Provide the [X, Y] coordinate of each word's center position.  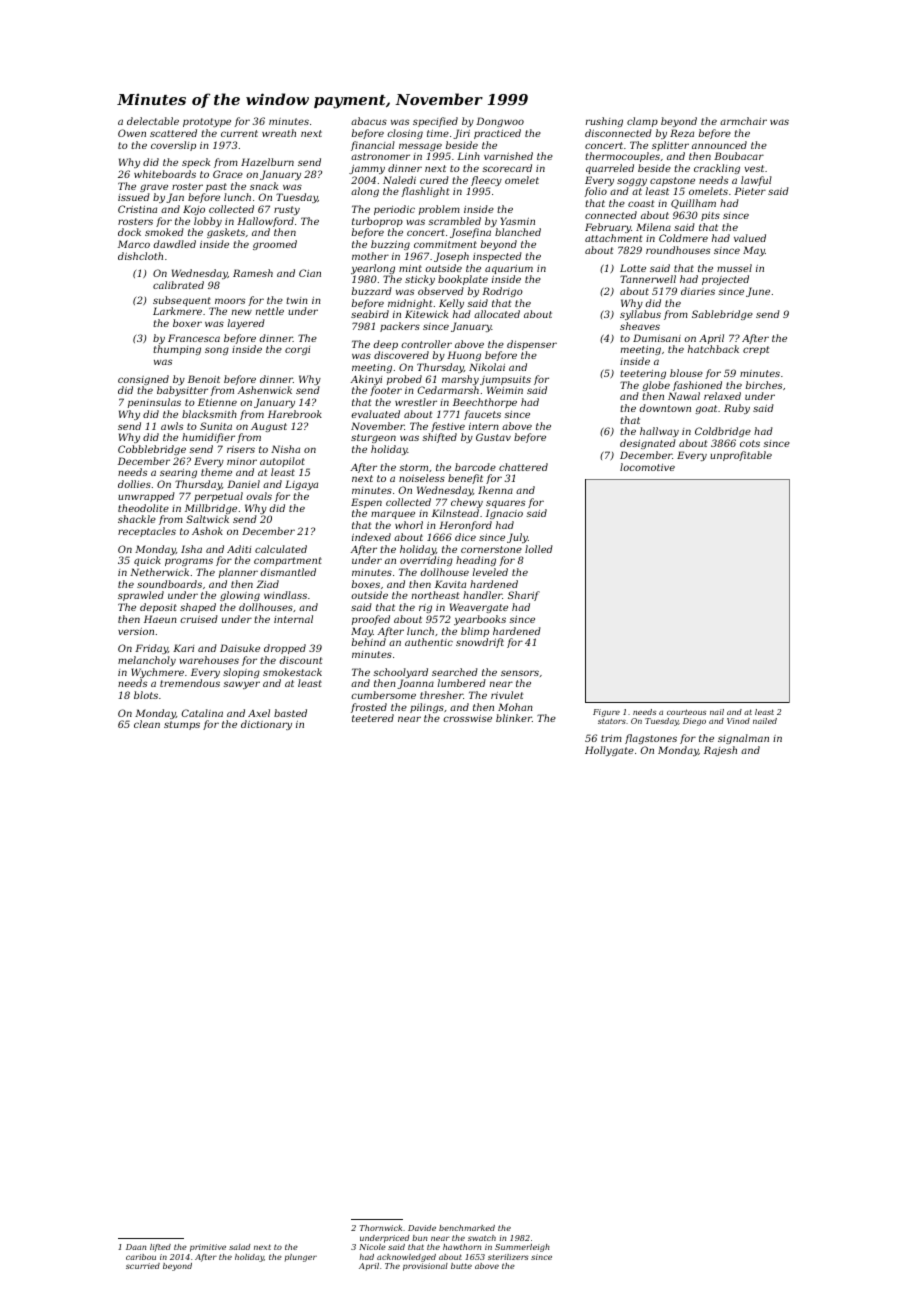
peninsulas [154, 403]
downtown [665, 408]
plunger [301, 1258]
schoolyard [400, 673]
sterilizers [508, 1257]
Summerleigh [522, 1248]
